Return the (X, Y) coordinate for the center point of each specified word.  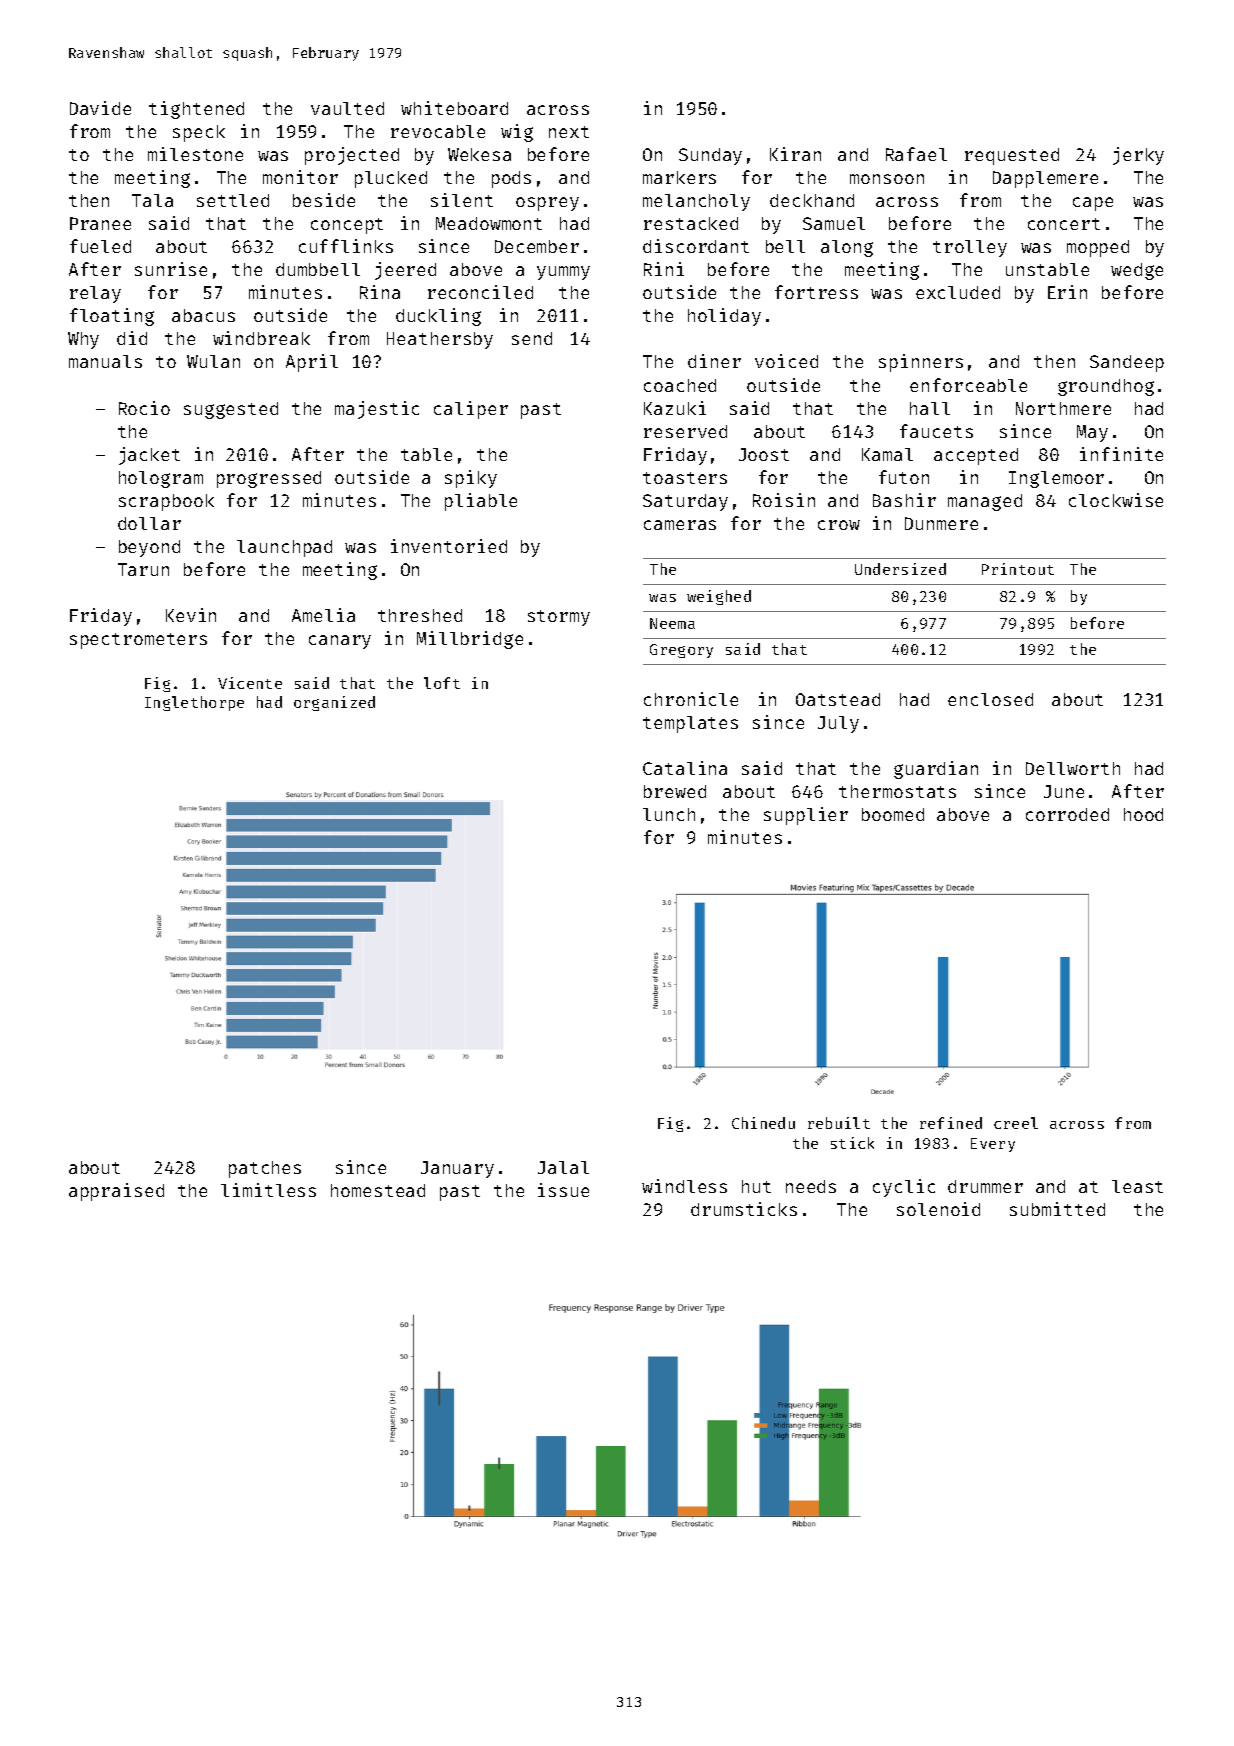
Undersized (900, 569)
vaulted (347, 108)
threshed (420, 615)
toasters (685, 478)
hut (756, 1186)
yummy (563, 273)
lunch (669, 814)
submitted (1057, 1209)
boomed (893, 814)
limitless (268, 1190)
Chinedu (763, 1123)
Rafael (916, 154)
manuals (105, 361)
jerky (1138, 156)
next (569, 132)
